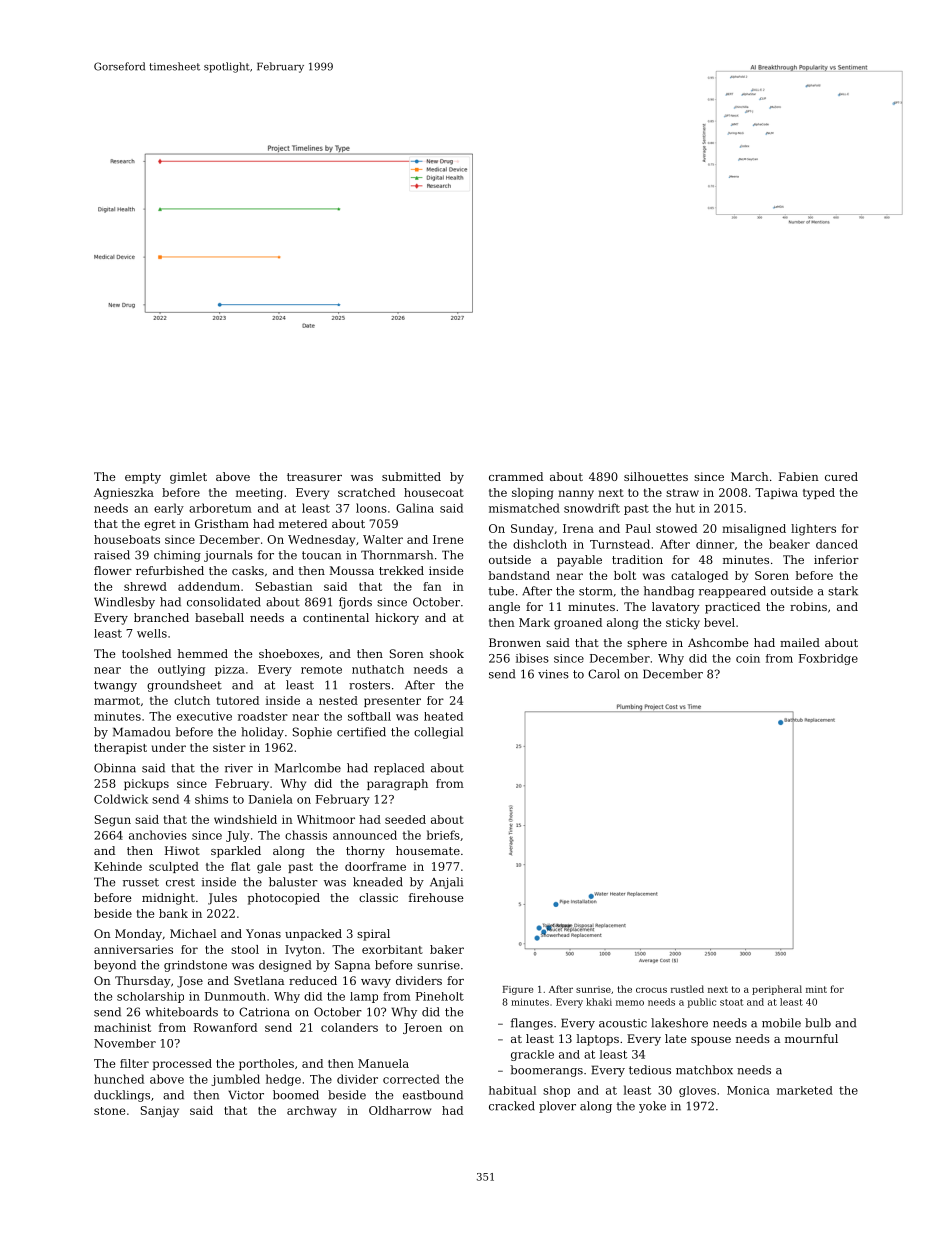 Image resolution: width=952 pixels, height=1233 pixels. What do you see at coordinates (284, 586) in the screenshot?
I see `Sebastian` at bounding box center [284, 586].
